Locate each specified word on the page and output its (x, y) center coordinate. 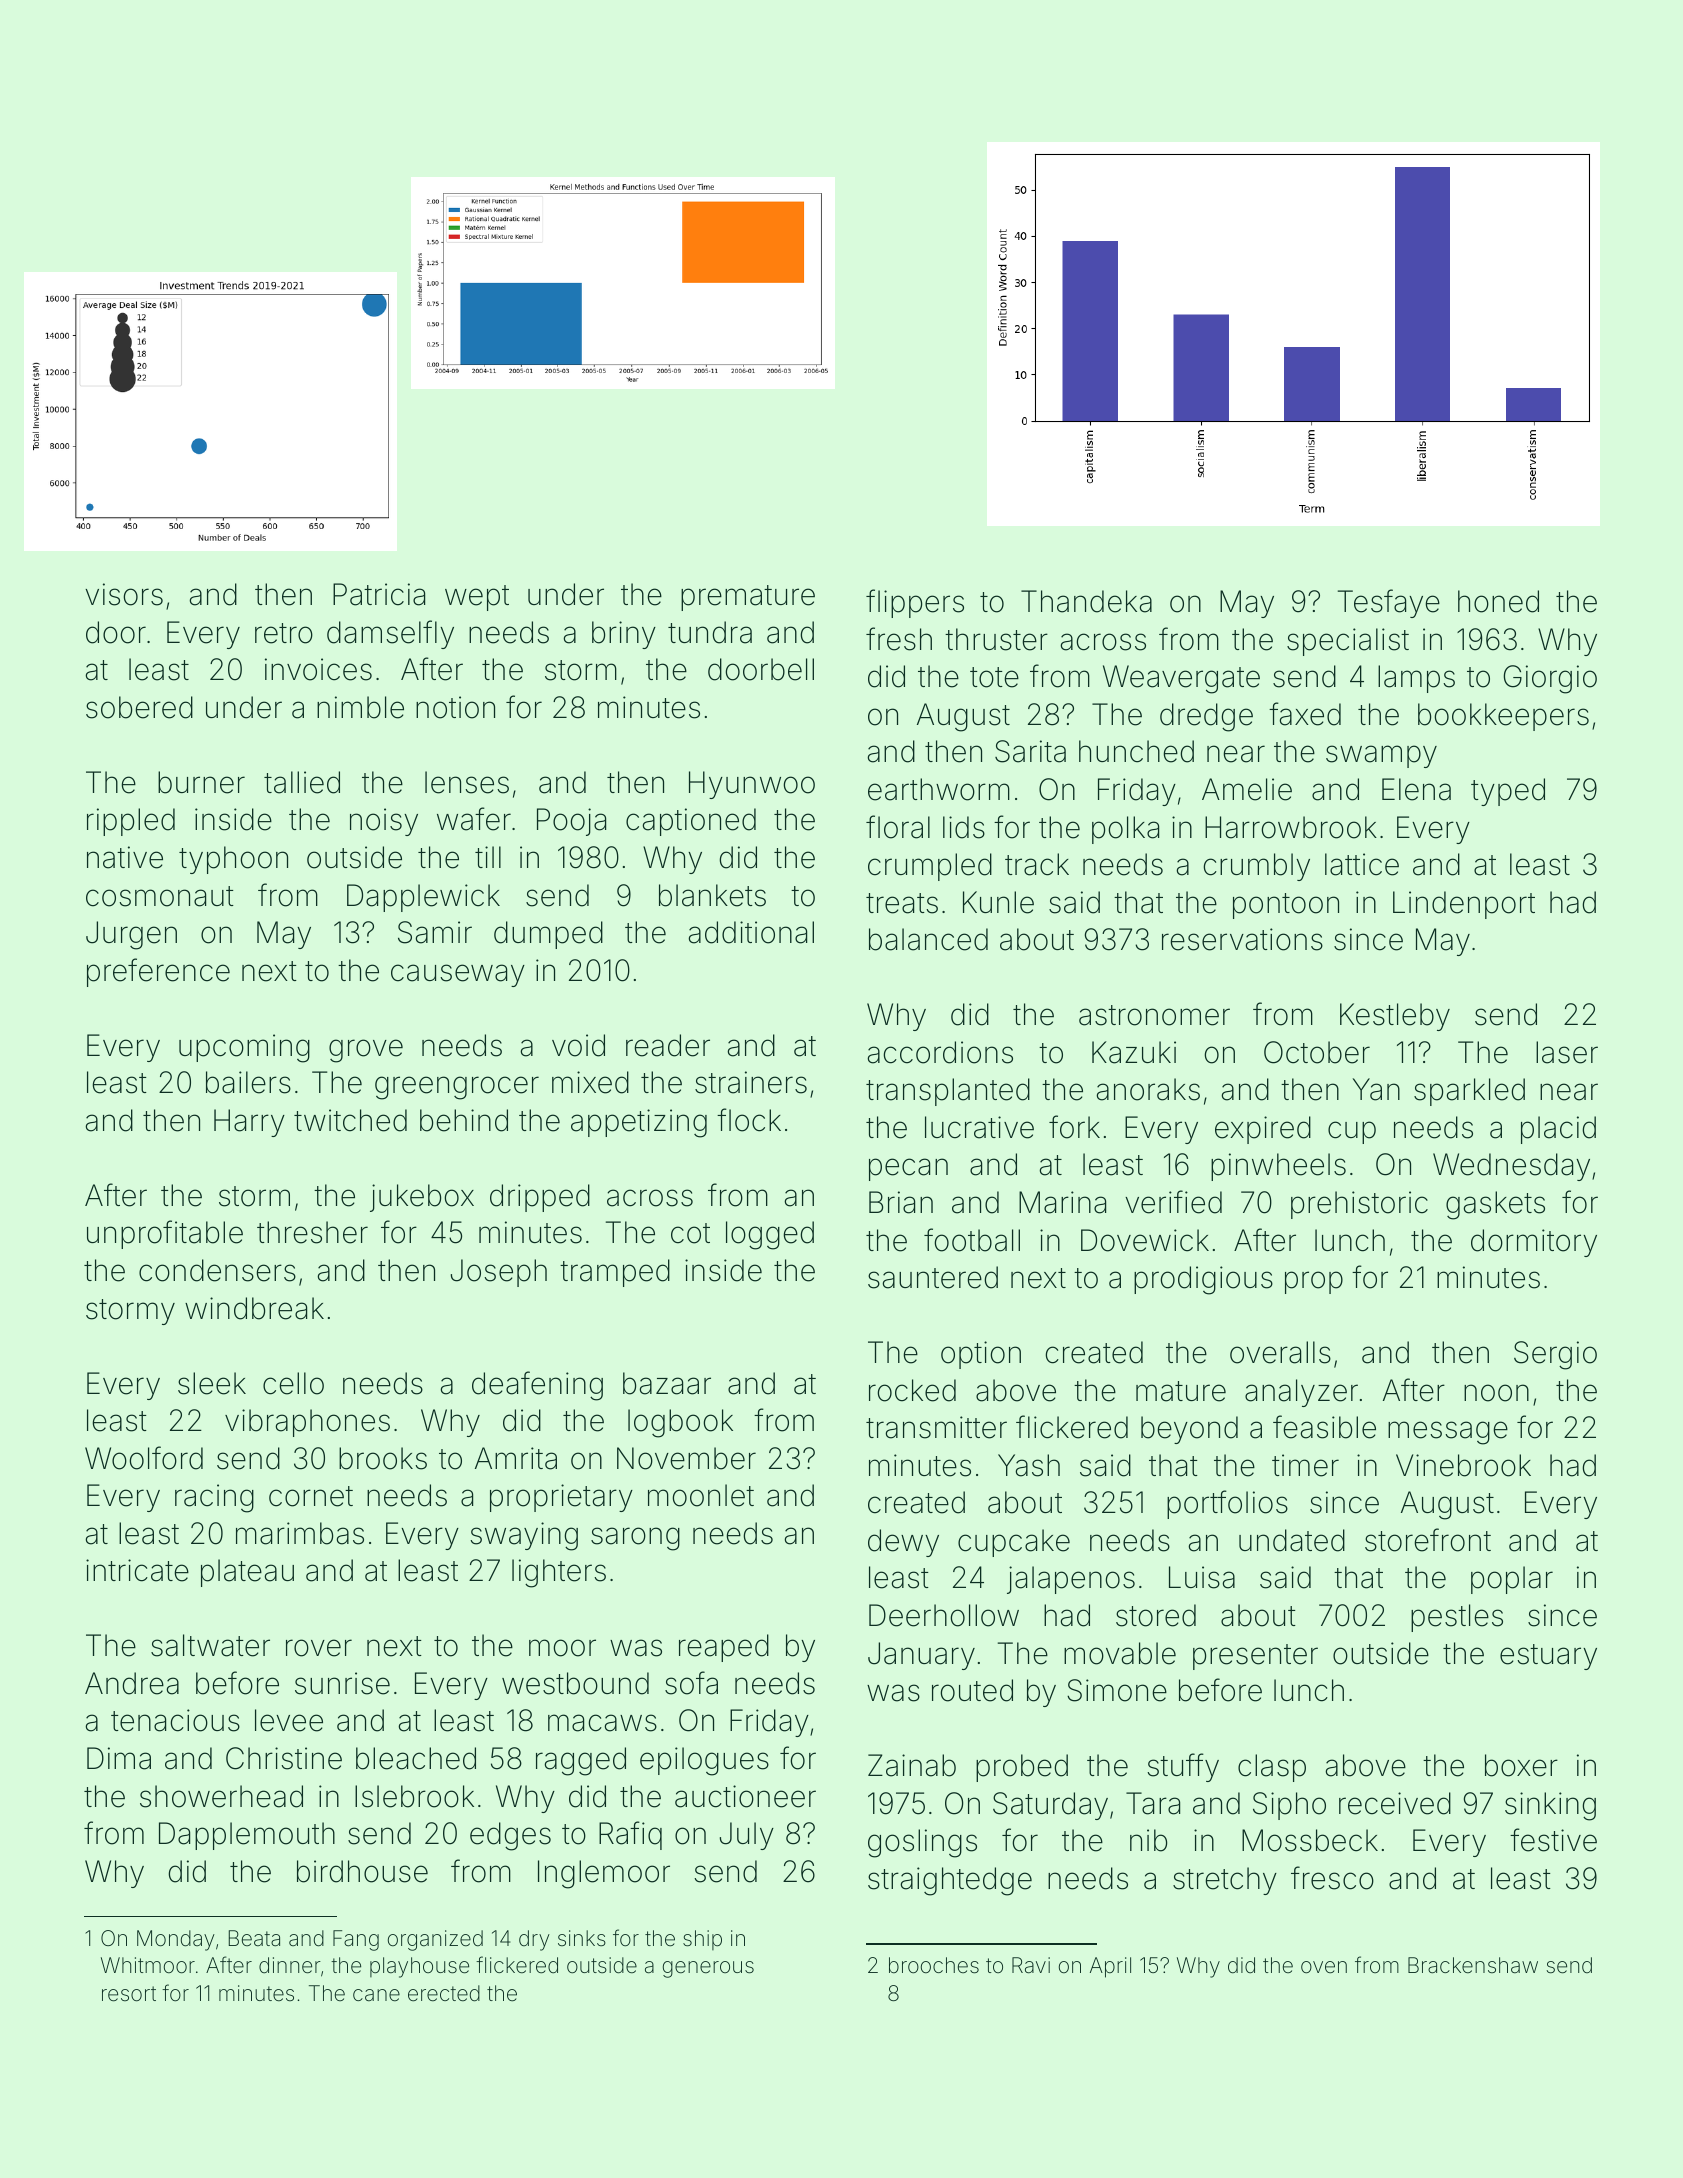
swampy (1381, 756)
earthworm (939, 789)
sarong (635, 1539)
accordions (940, 1052)
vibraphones (307, 1423)
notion (455, 707)
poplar (1512, 1580)
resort (129, 1994)
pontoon (1286, 906)
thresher (312, 1232)
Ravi (1031, 1965)
